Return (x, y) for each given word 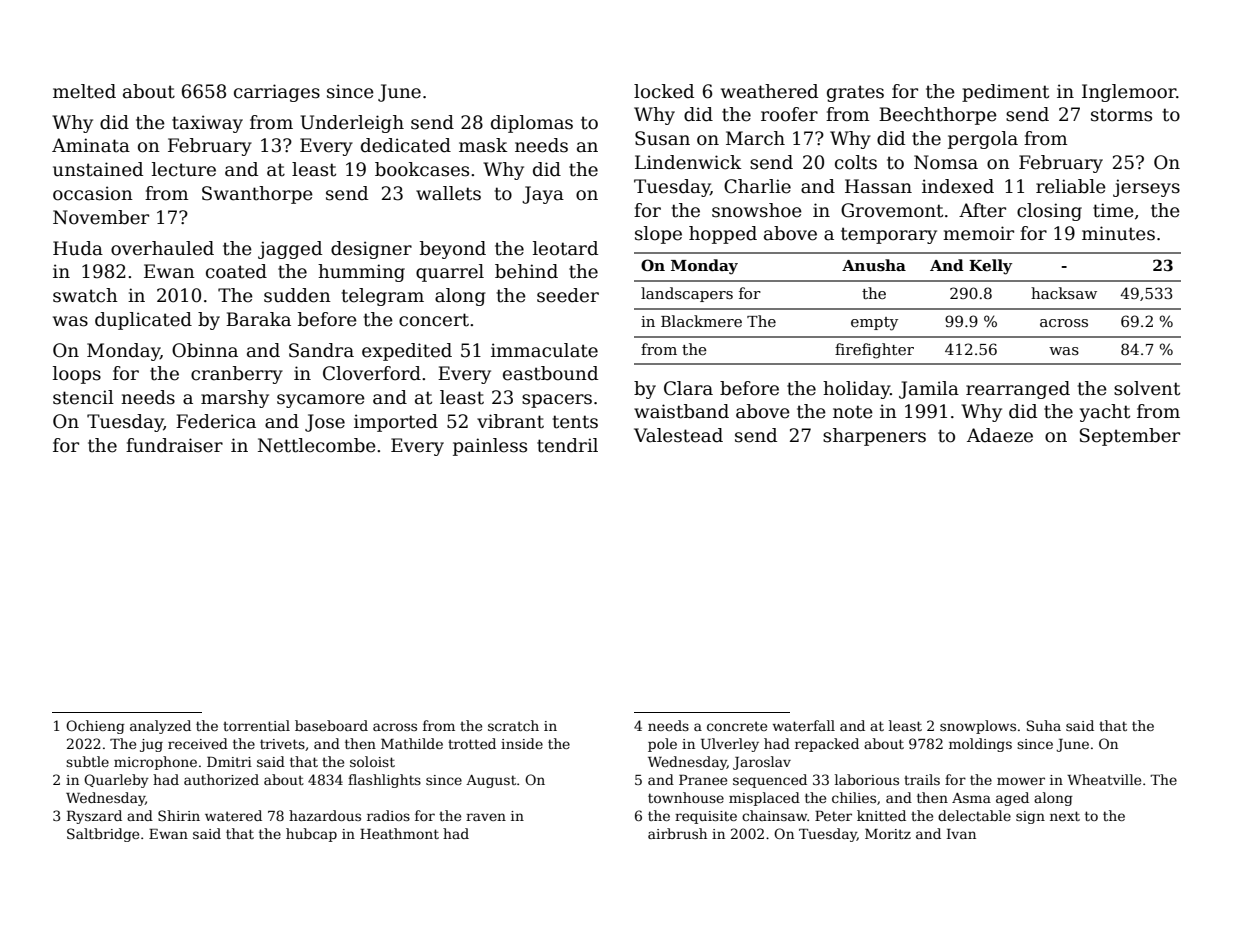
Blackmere (701, 321)
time (1113, 210)
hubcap (311, 835)
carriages (277, 93)
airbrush (677, 833)
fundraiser (174, 445)
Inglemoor (1129, 93)
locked (664, 91)
